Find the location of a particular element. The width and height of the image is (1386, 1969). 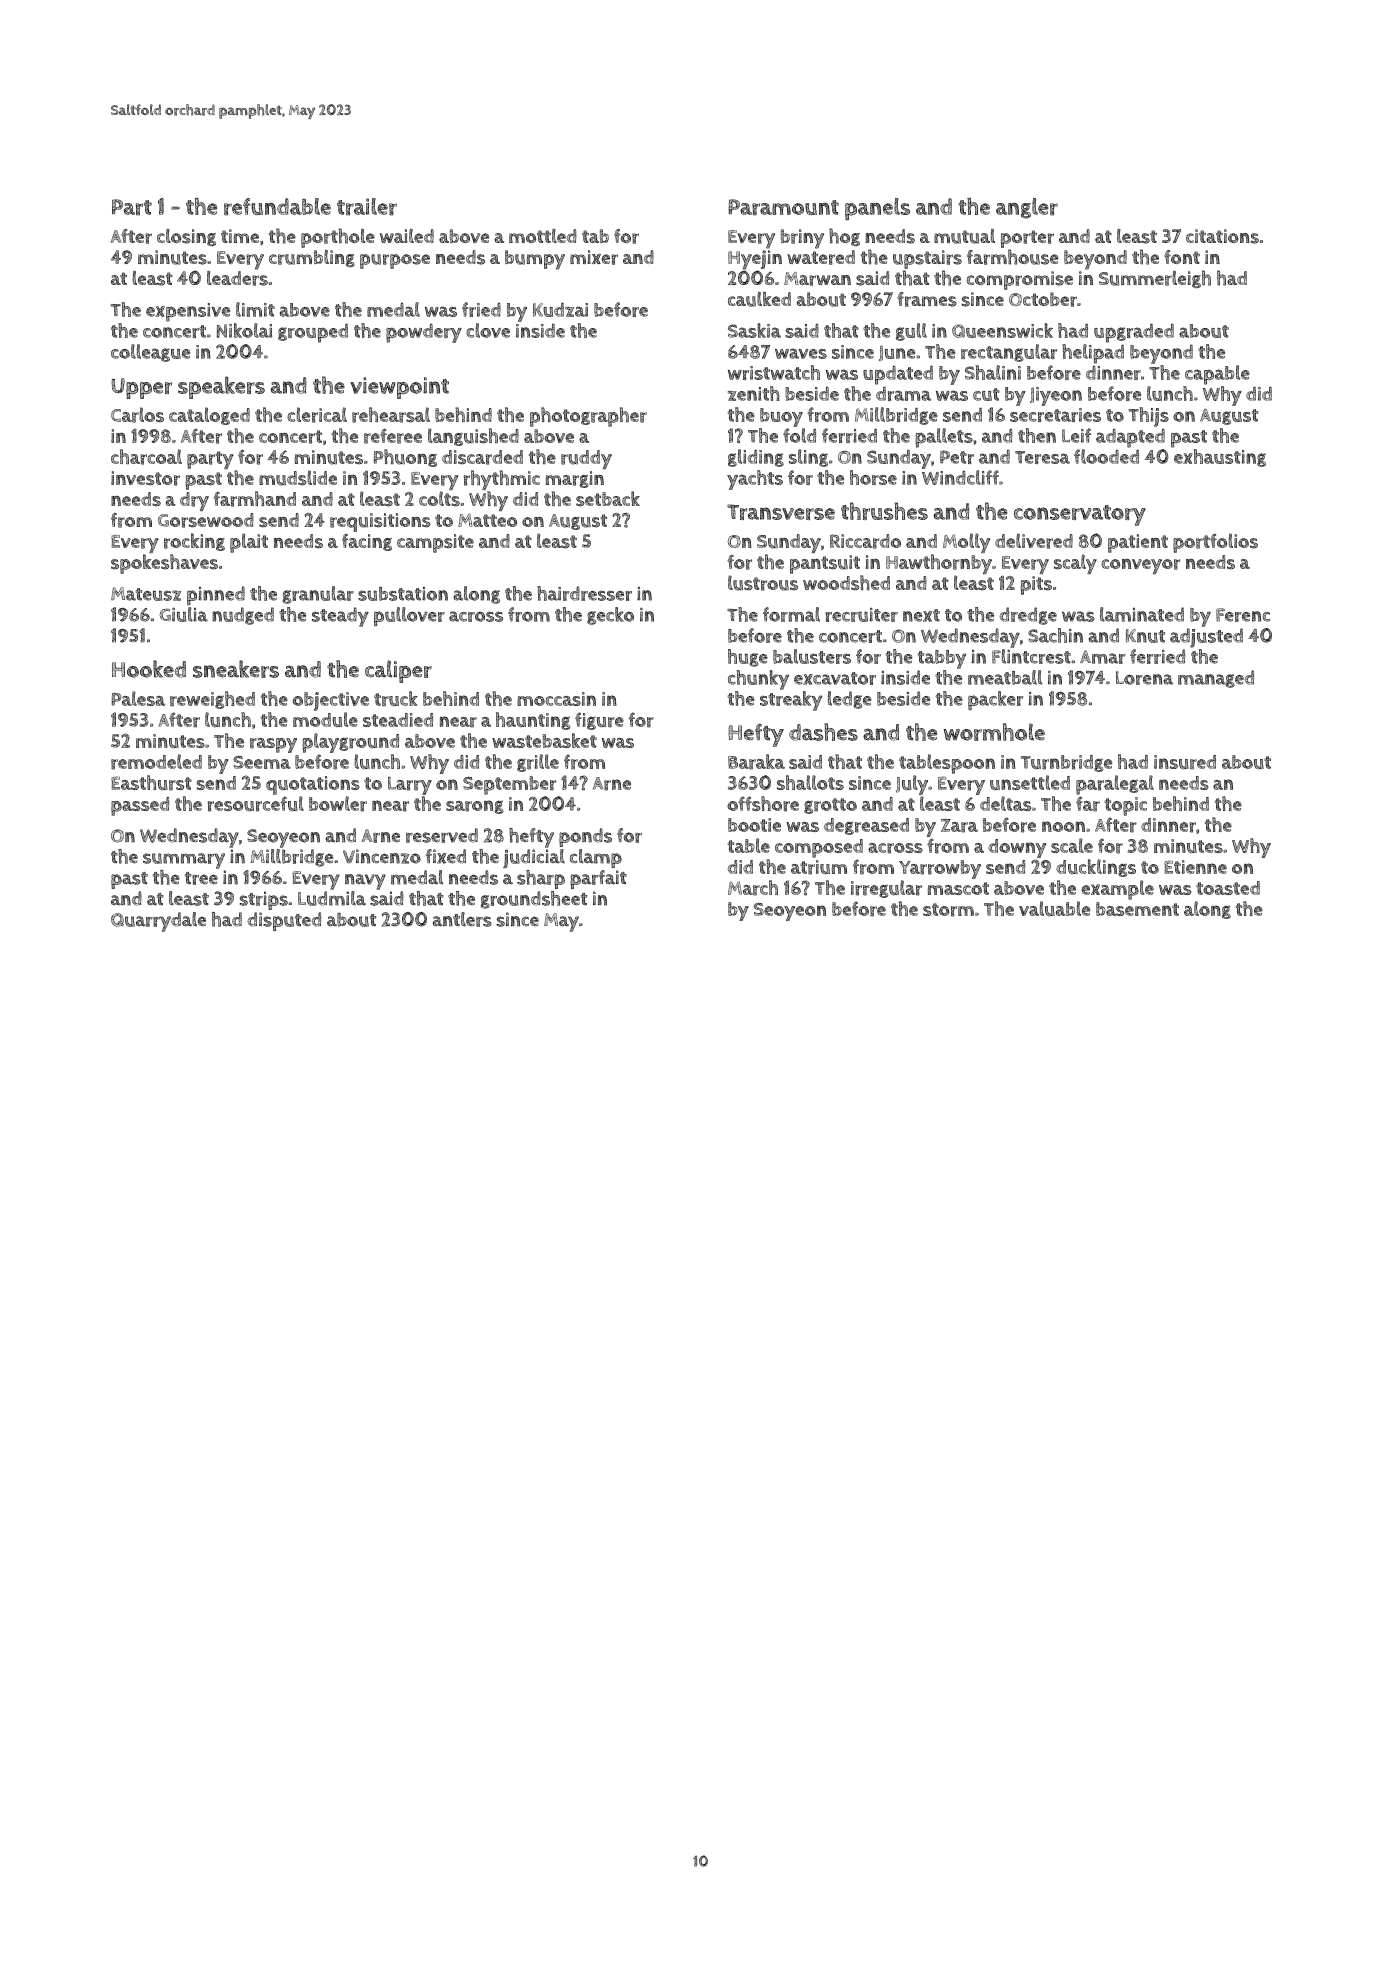

March is located at coordinates (753, 888).
